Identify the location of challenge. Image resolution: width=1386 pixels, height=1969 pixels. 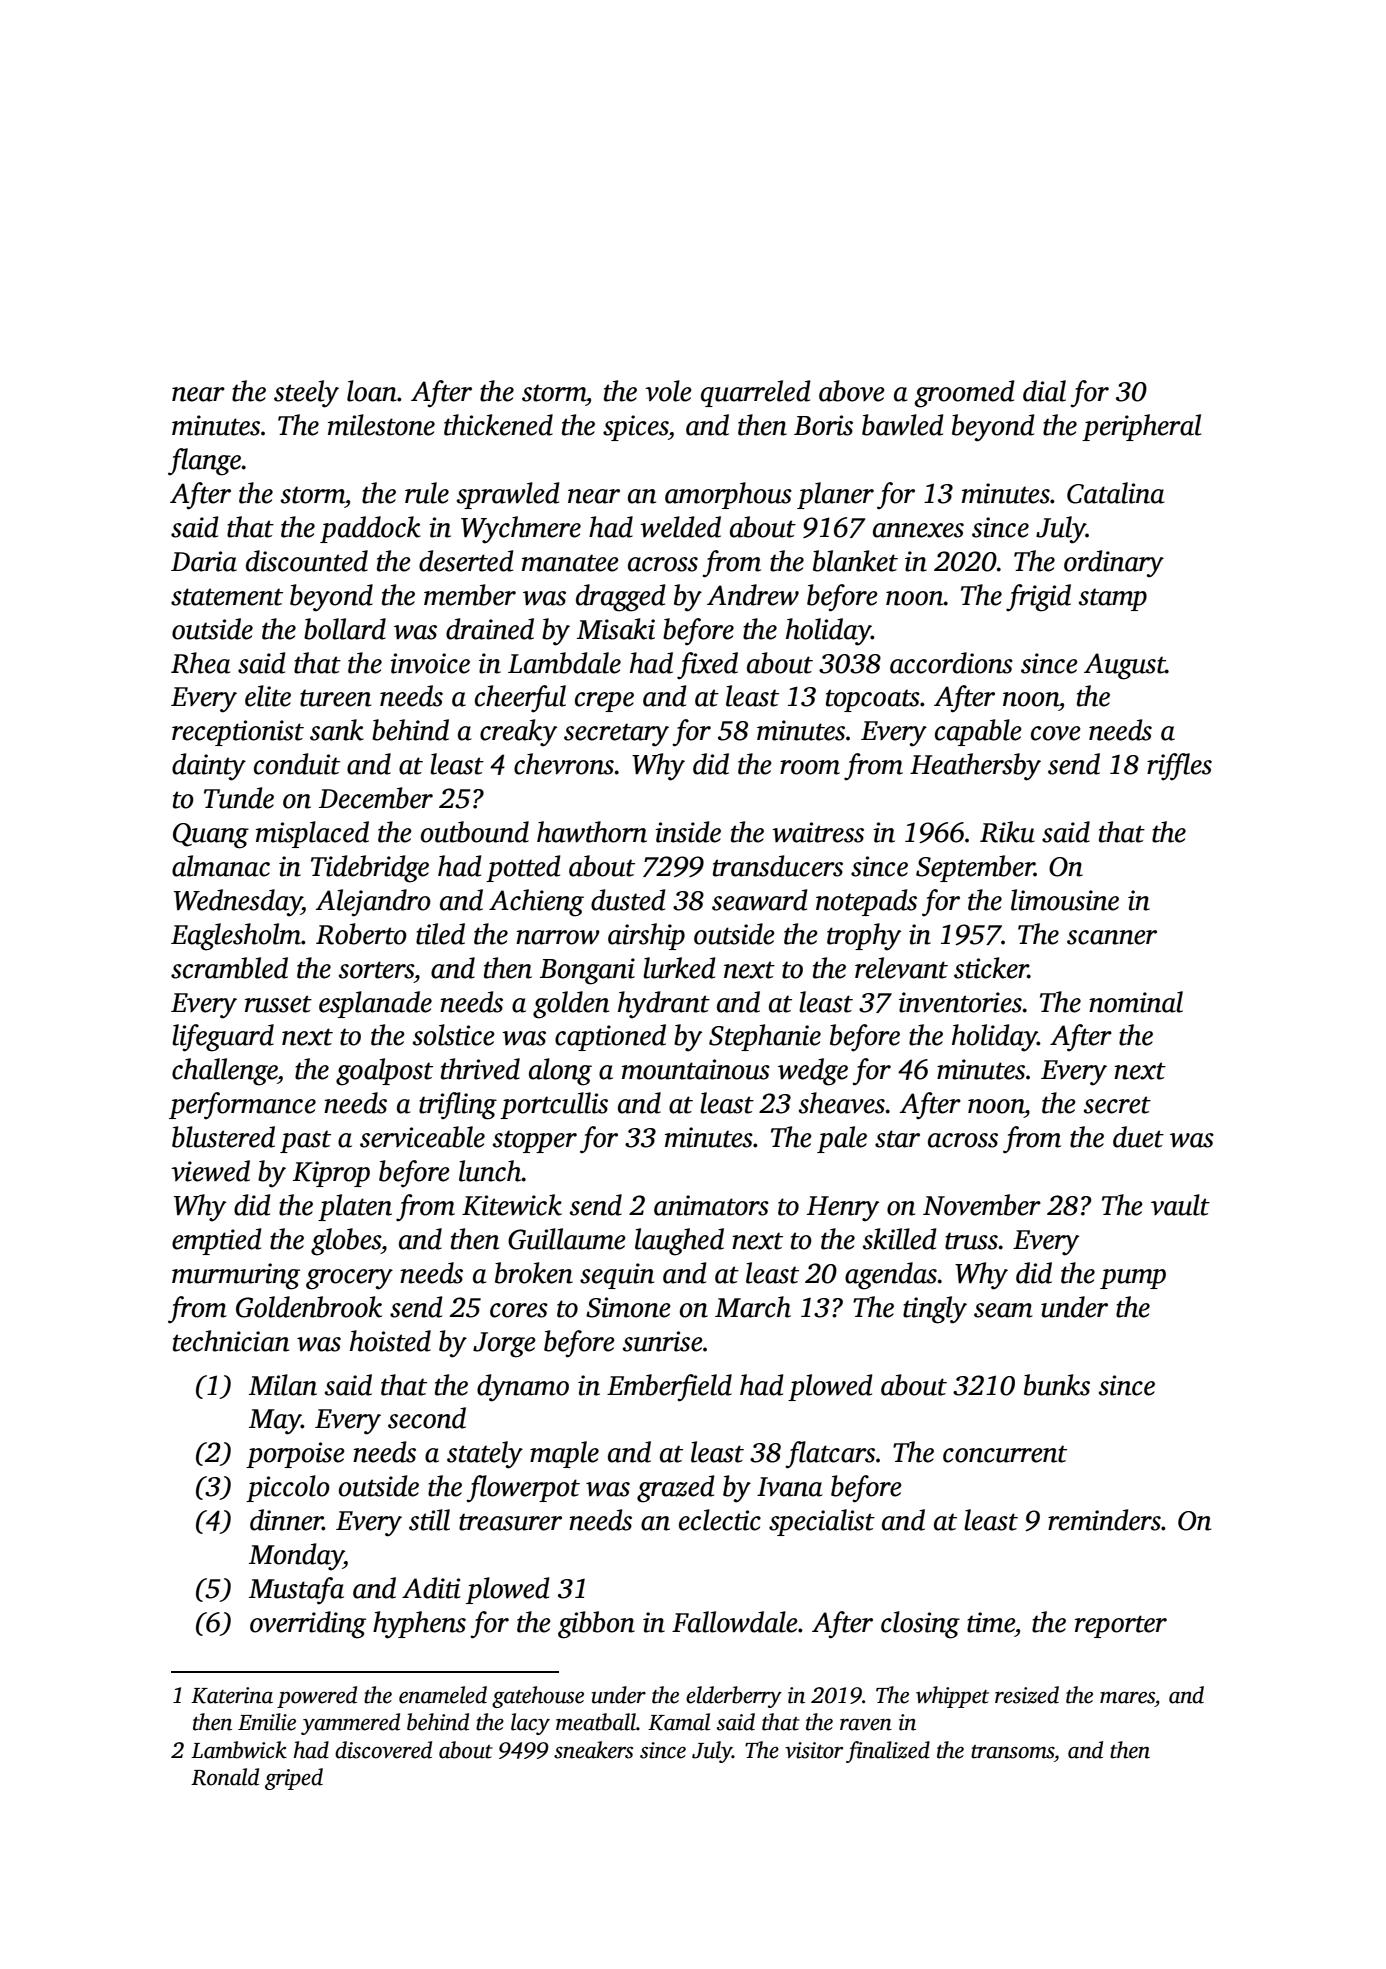
(225, 1072).
